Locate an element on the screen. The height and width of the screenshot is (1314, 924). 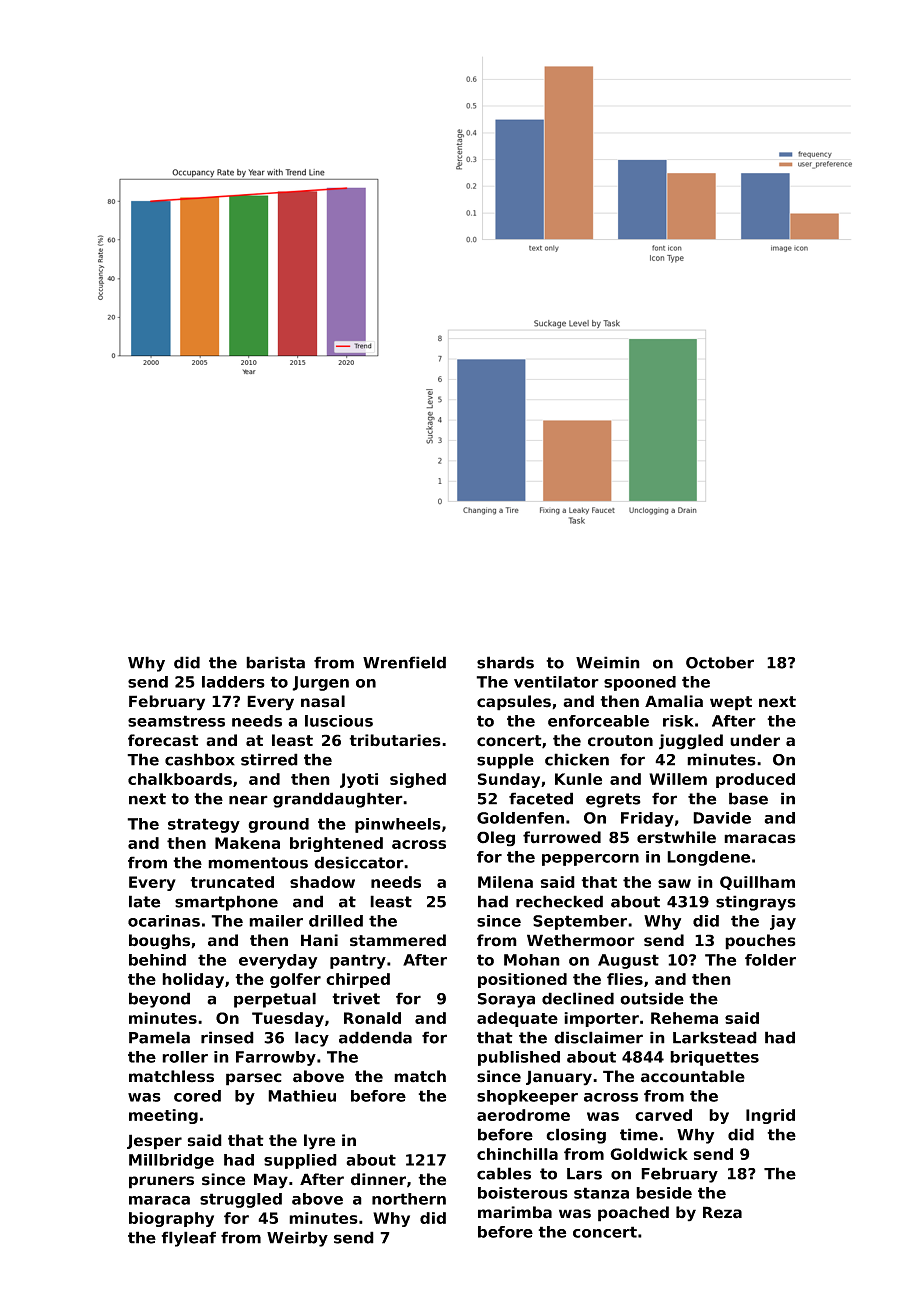
Weimin is located at coordinates (608, 662).
